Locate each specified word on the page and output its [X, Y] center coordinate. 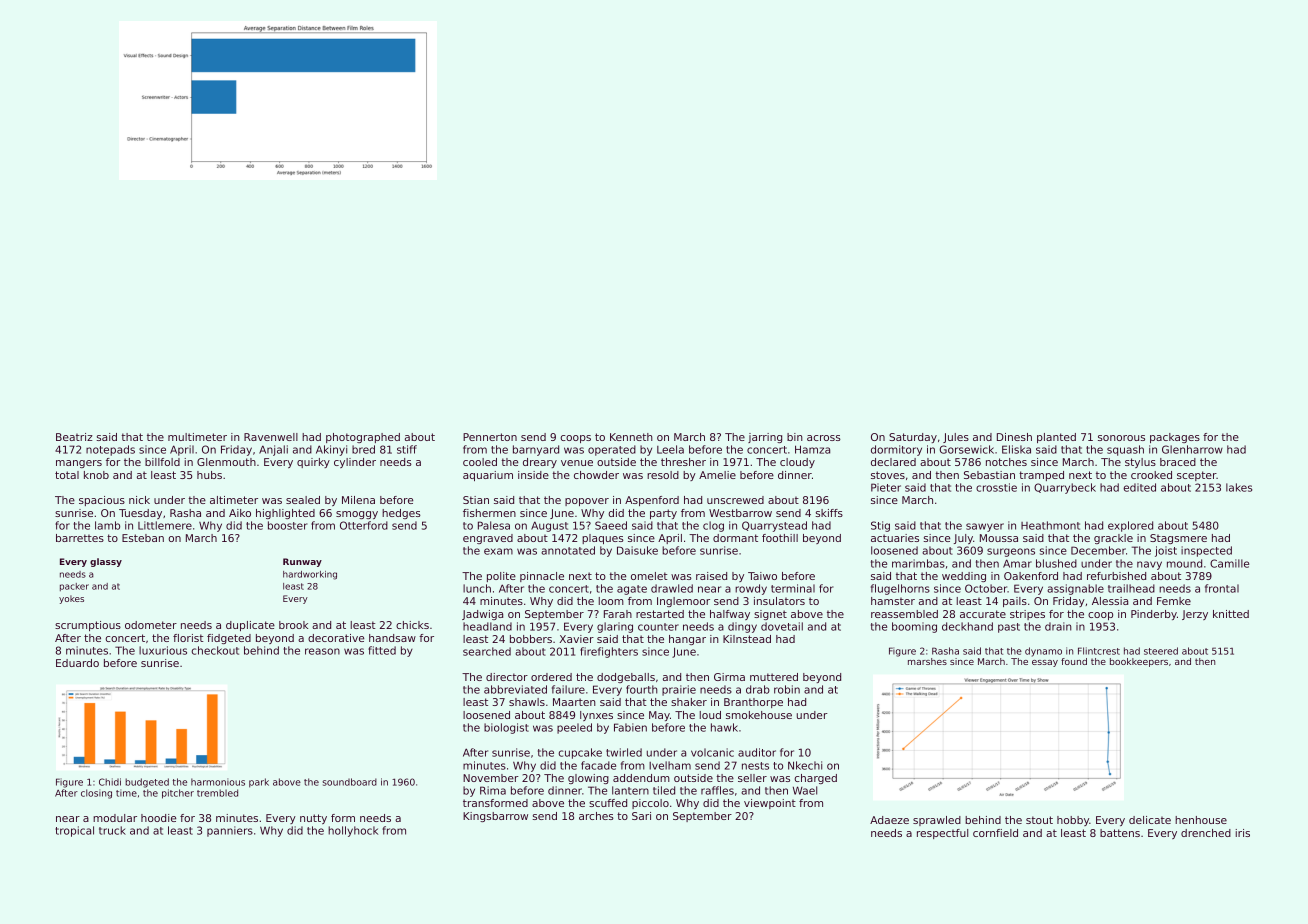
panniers [230, 831]
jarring [765, 438]
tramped [1041, 476]
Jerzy [1195, 615]
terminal [793, 588]
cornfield [995, 833]
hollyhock [353, 831]
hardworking [310, 575]
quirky [313, 463]
